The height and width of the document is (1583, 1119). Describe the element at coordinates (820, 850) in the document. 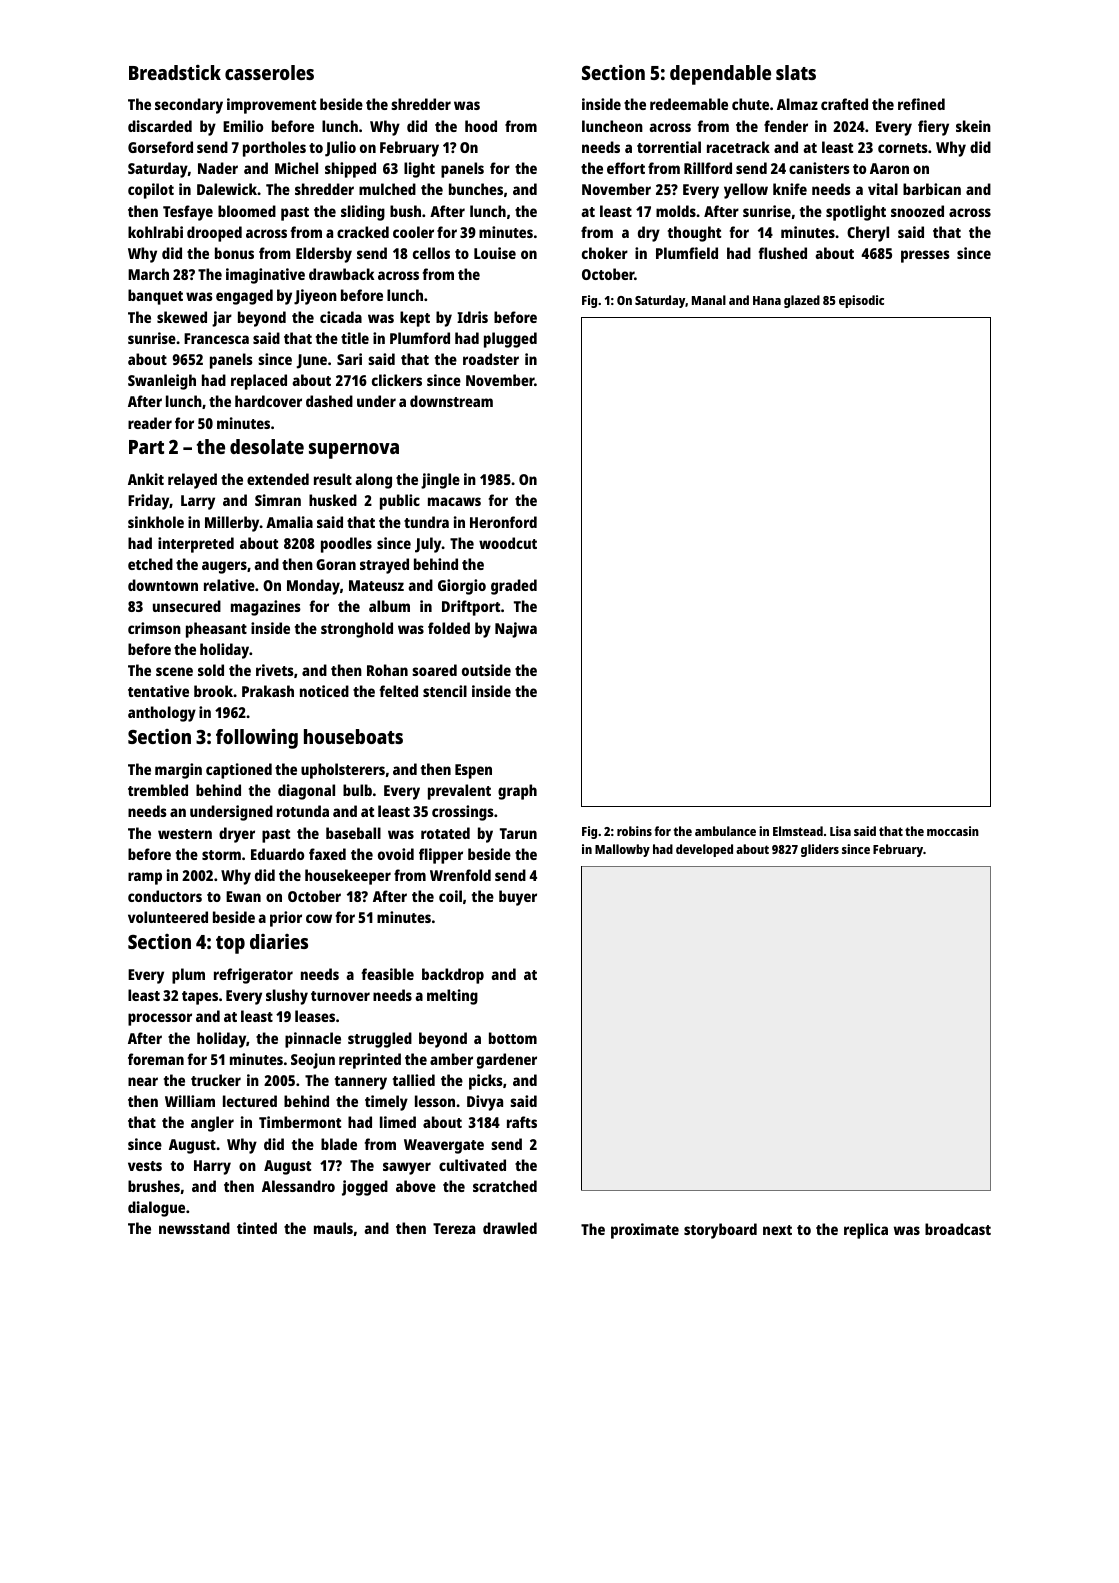

I see `gliders` at that location.
